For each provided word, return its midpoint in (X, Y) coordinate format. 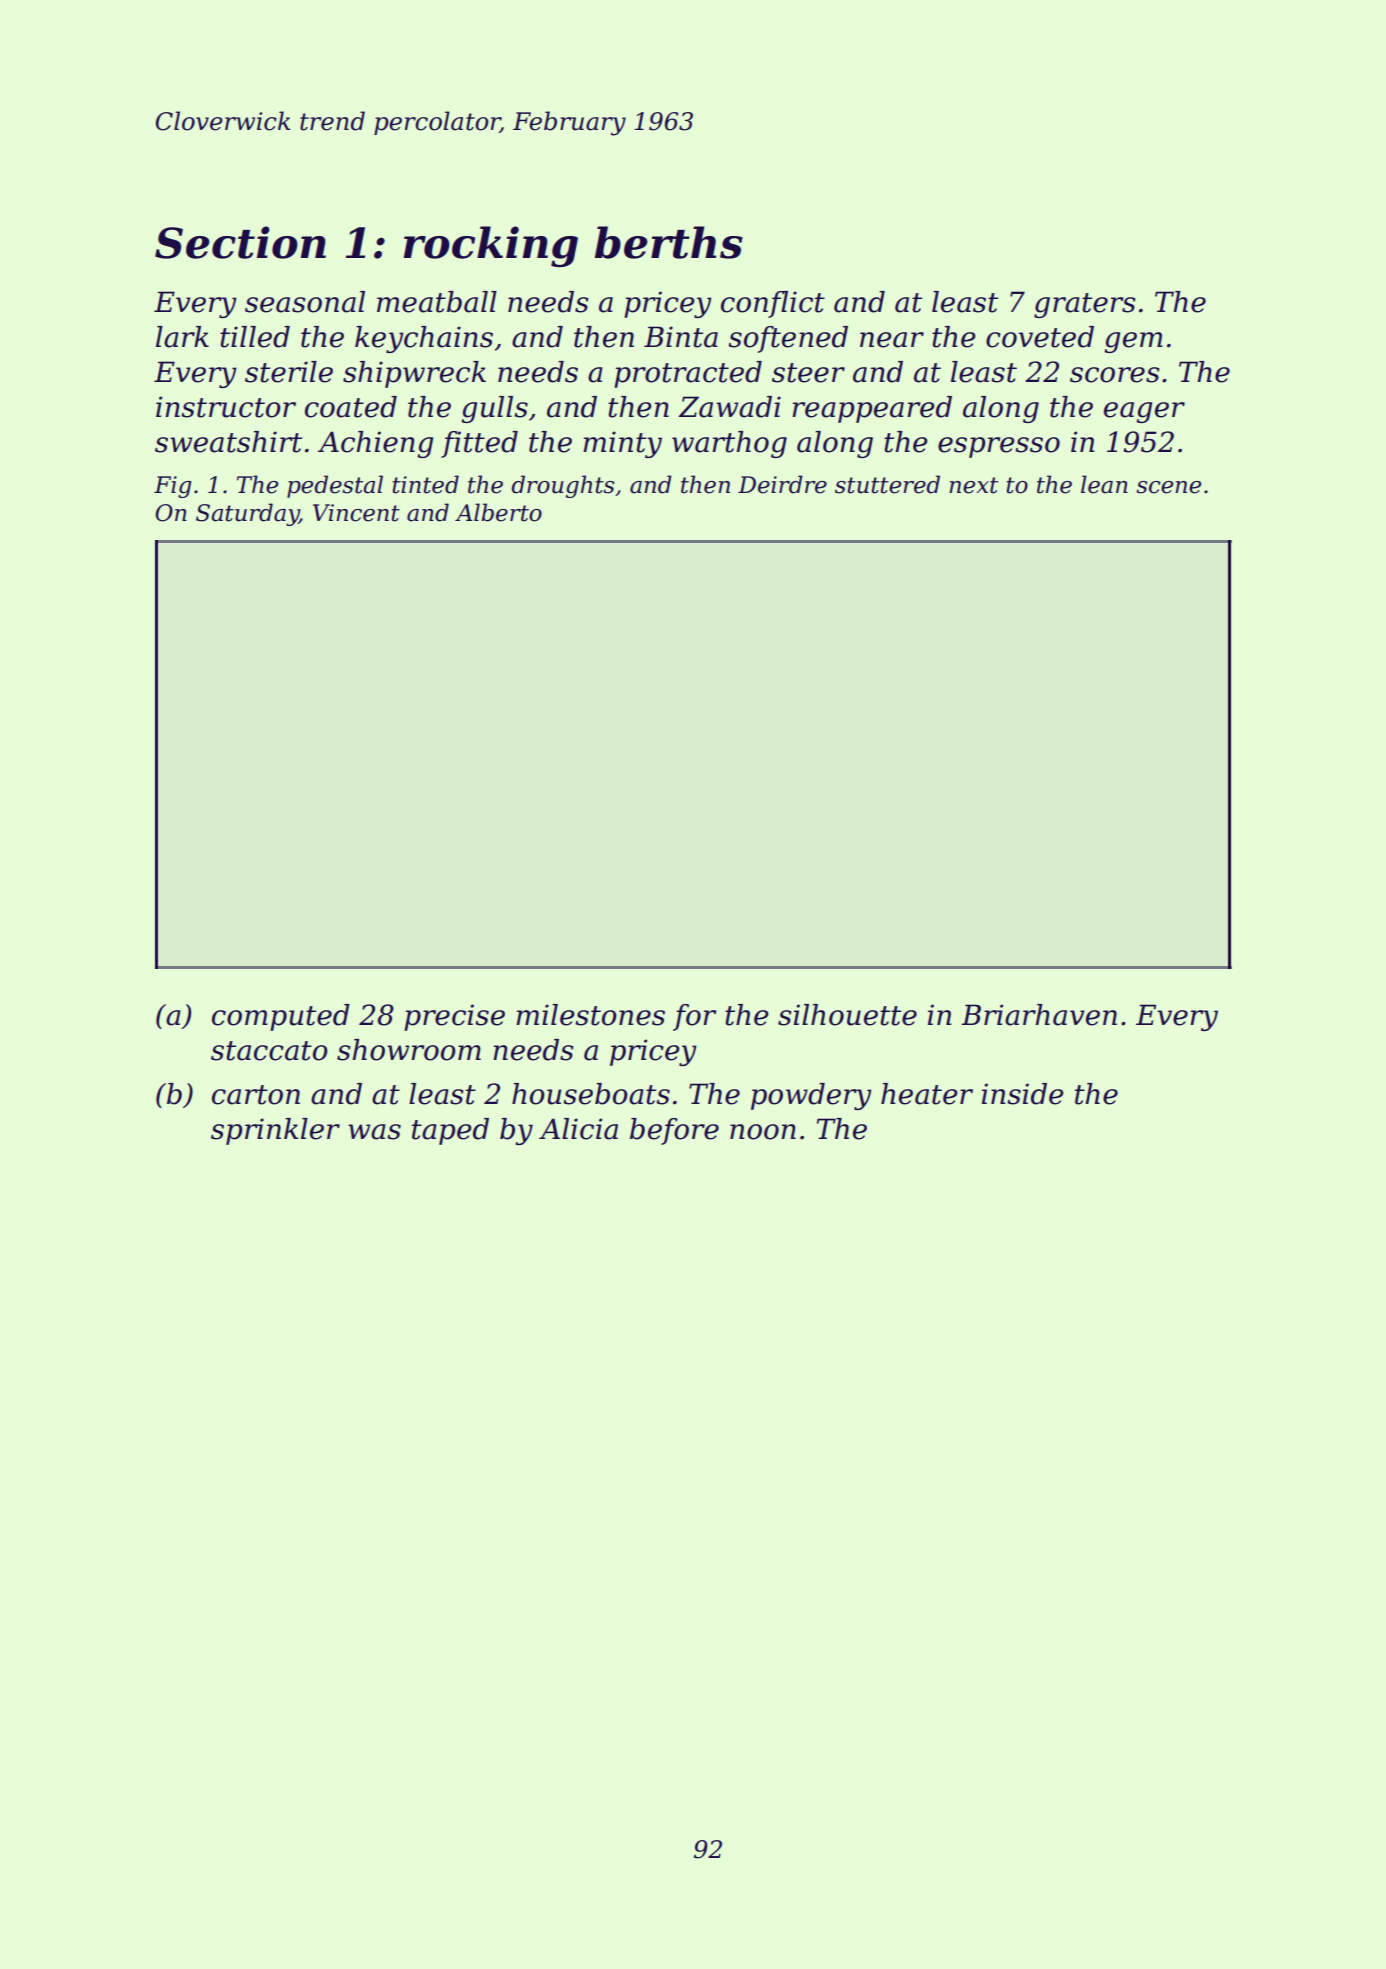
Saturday (247, 514)
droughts (563, 486)
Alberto (498, 512)
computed (281, 1017)
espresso (999, 447)
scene (1168, 487)
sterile (289, 372)
